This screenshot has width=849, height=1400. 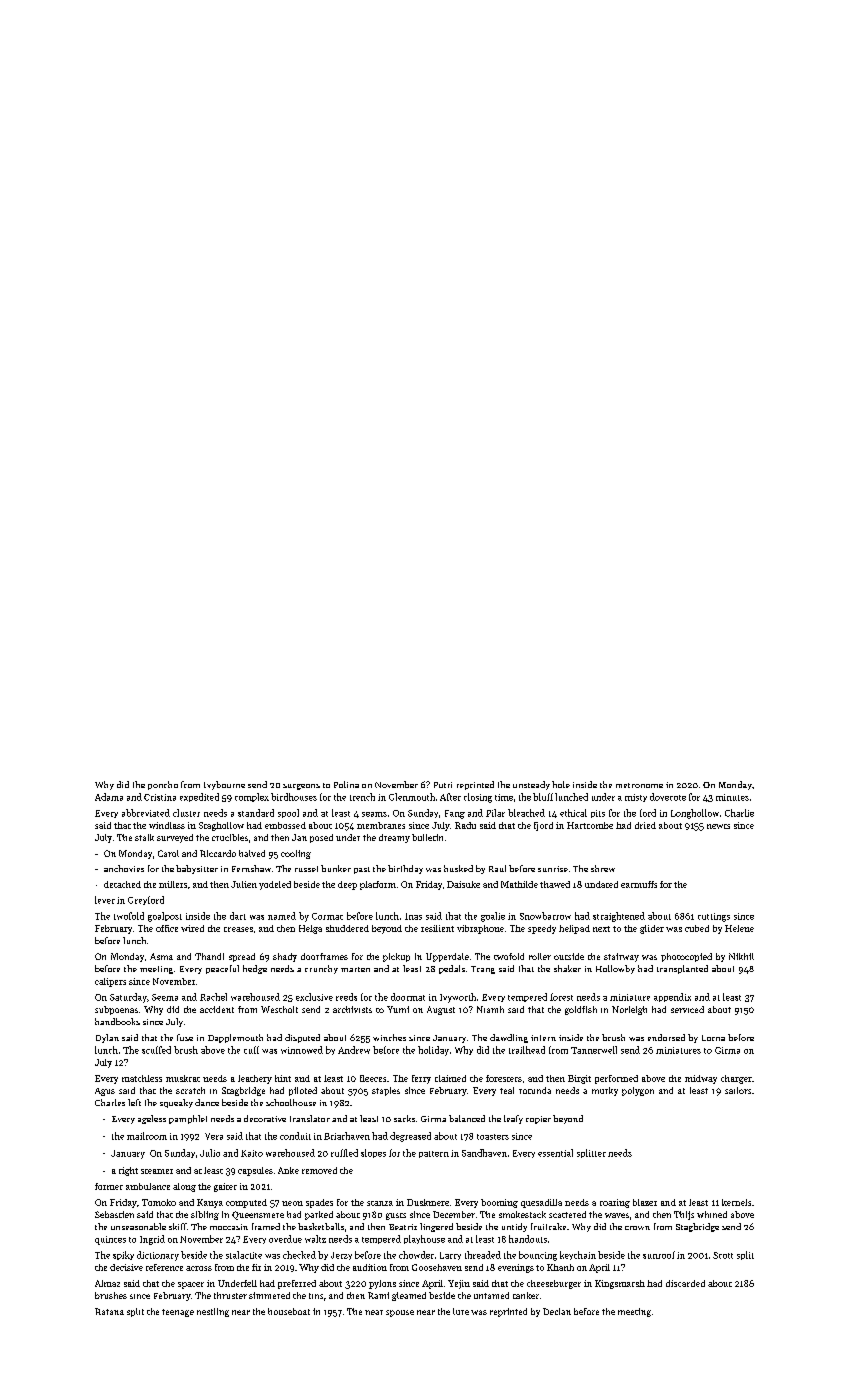 I want to click on Adama, so click(x=109, y=797).
